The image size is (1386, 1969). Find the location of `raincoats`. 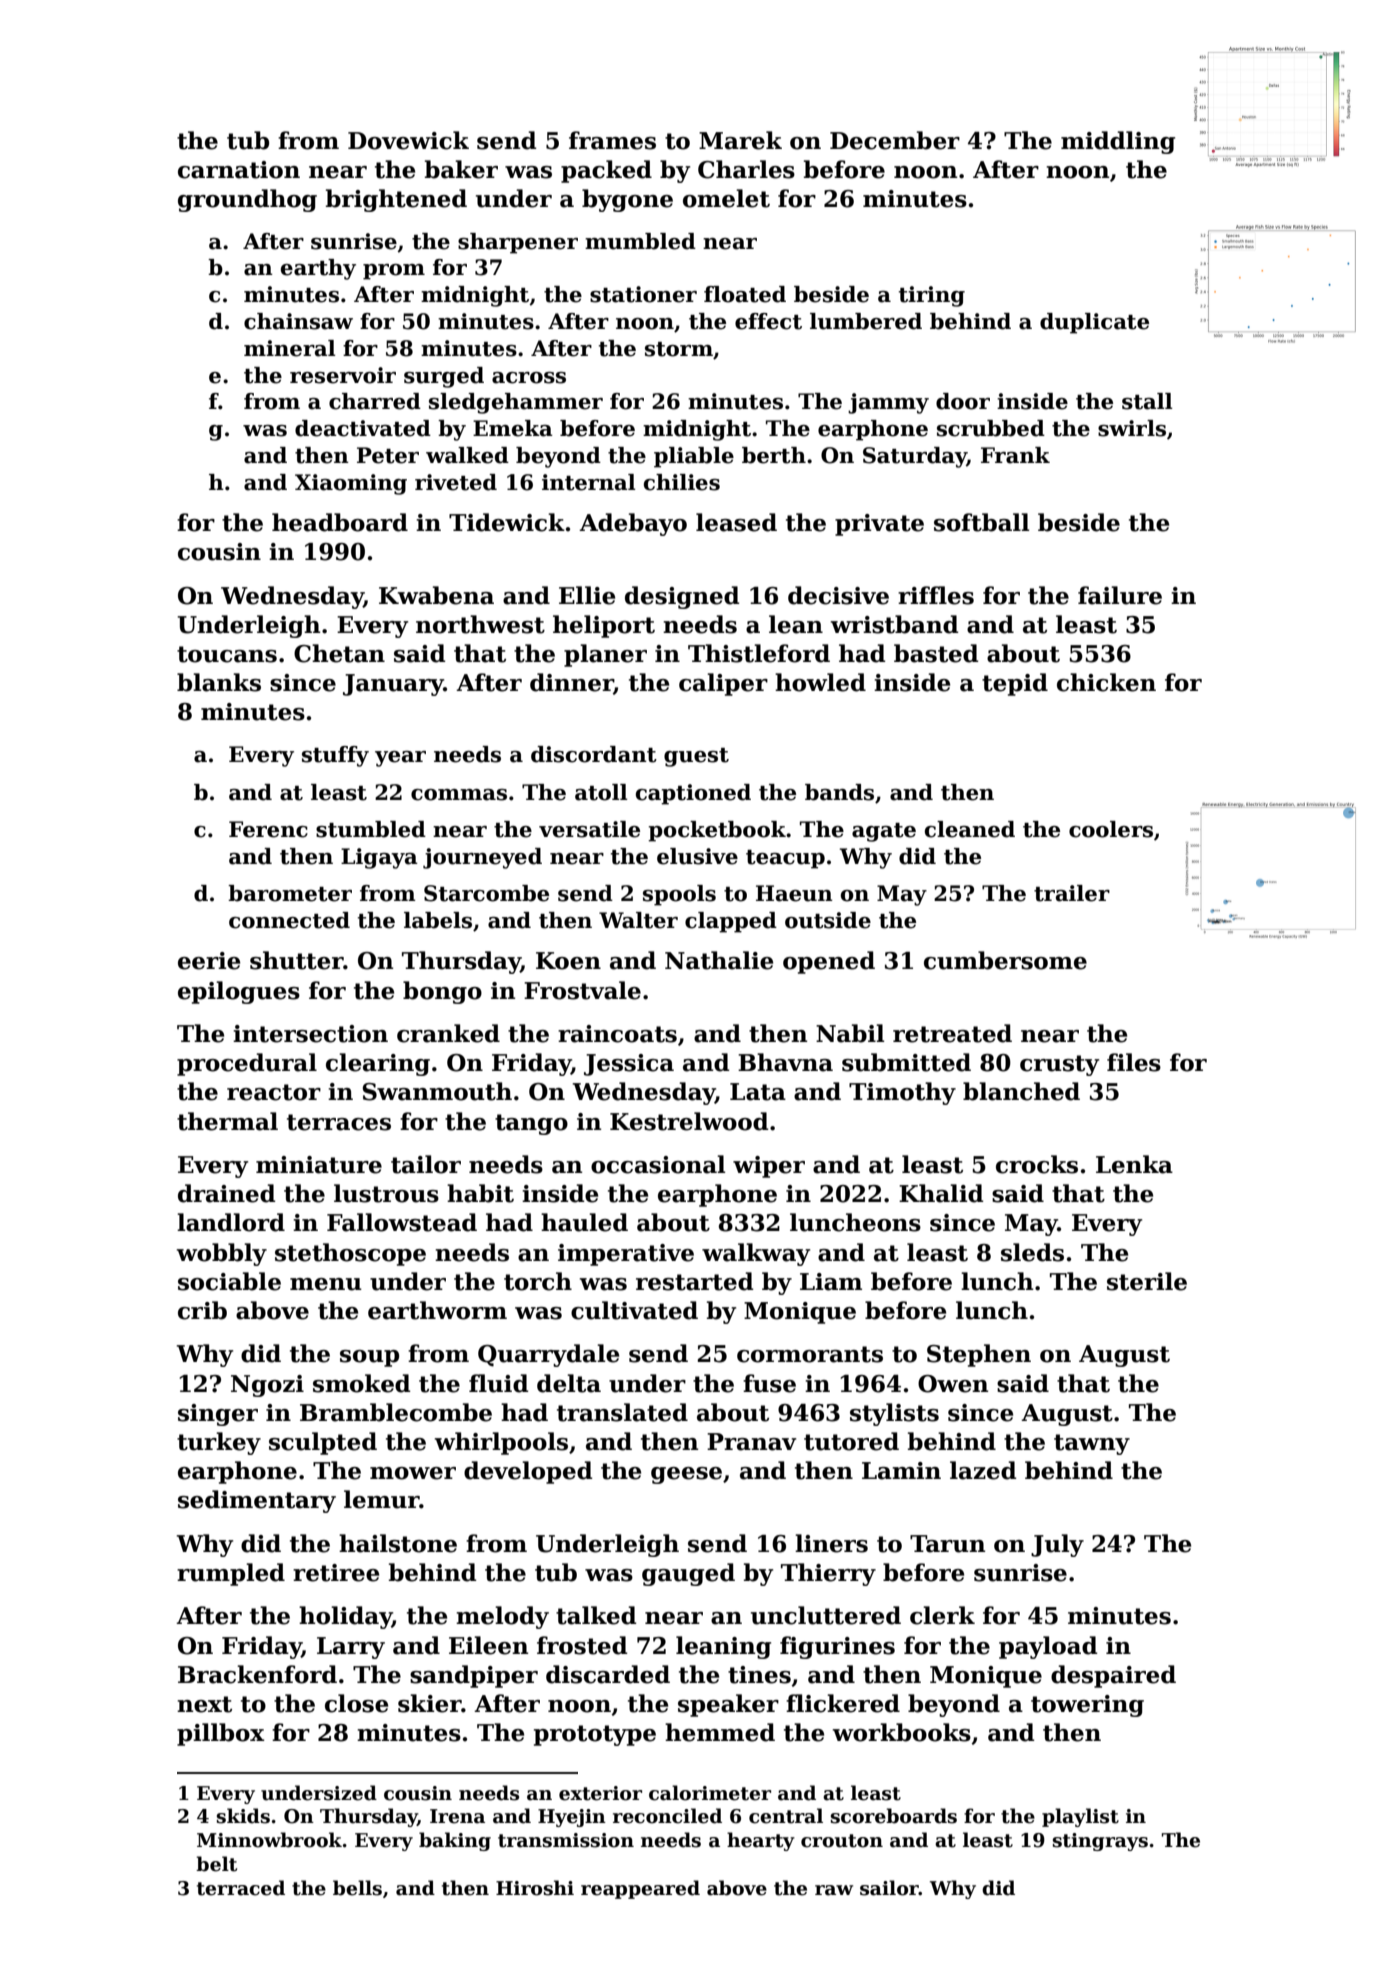

raincoats is located at coordinates (617, 1034).
